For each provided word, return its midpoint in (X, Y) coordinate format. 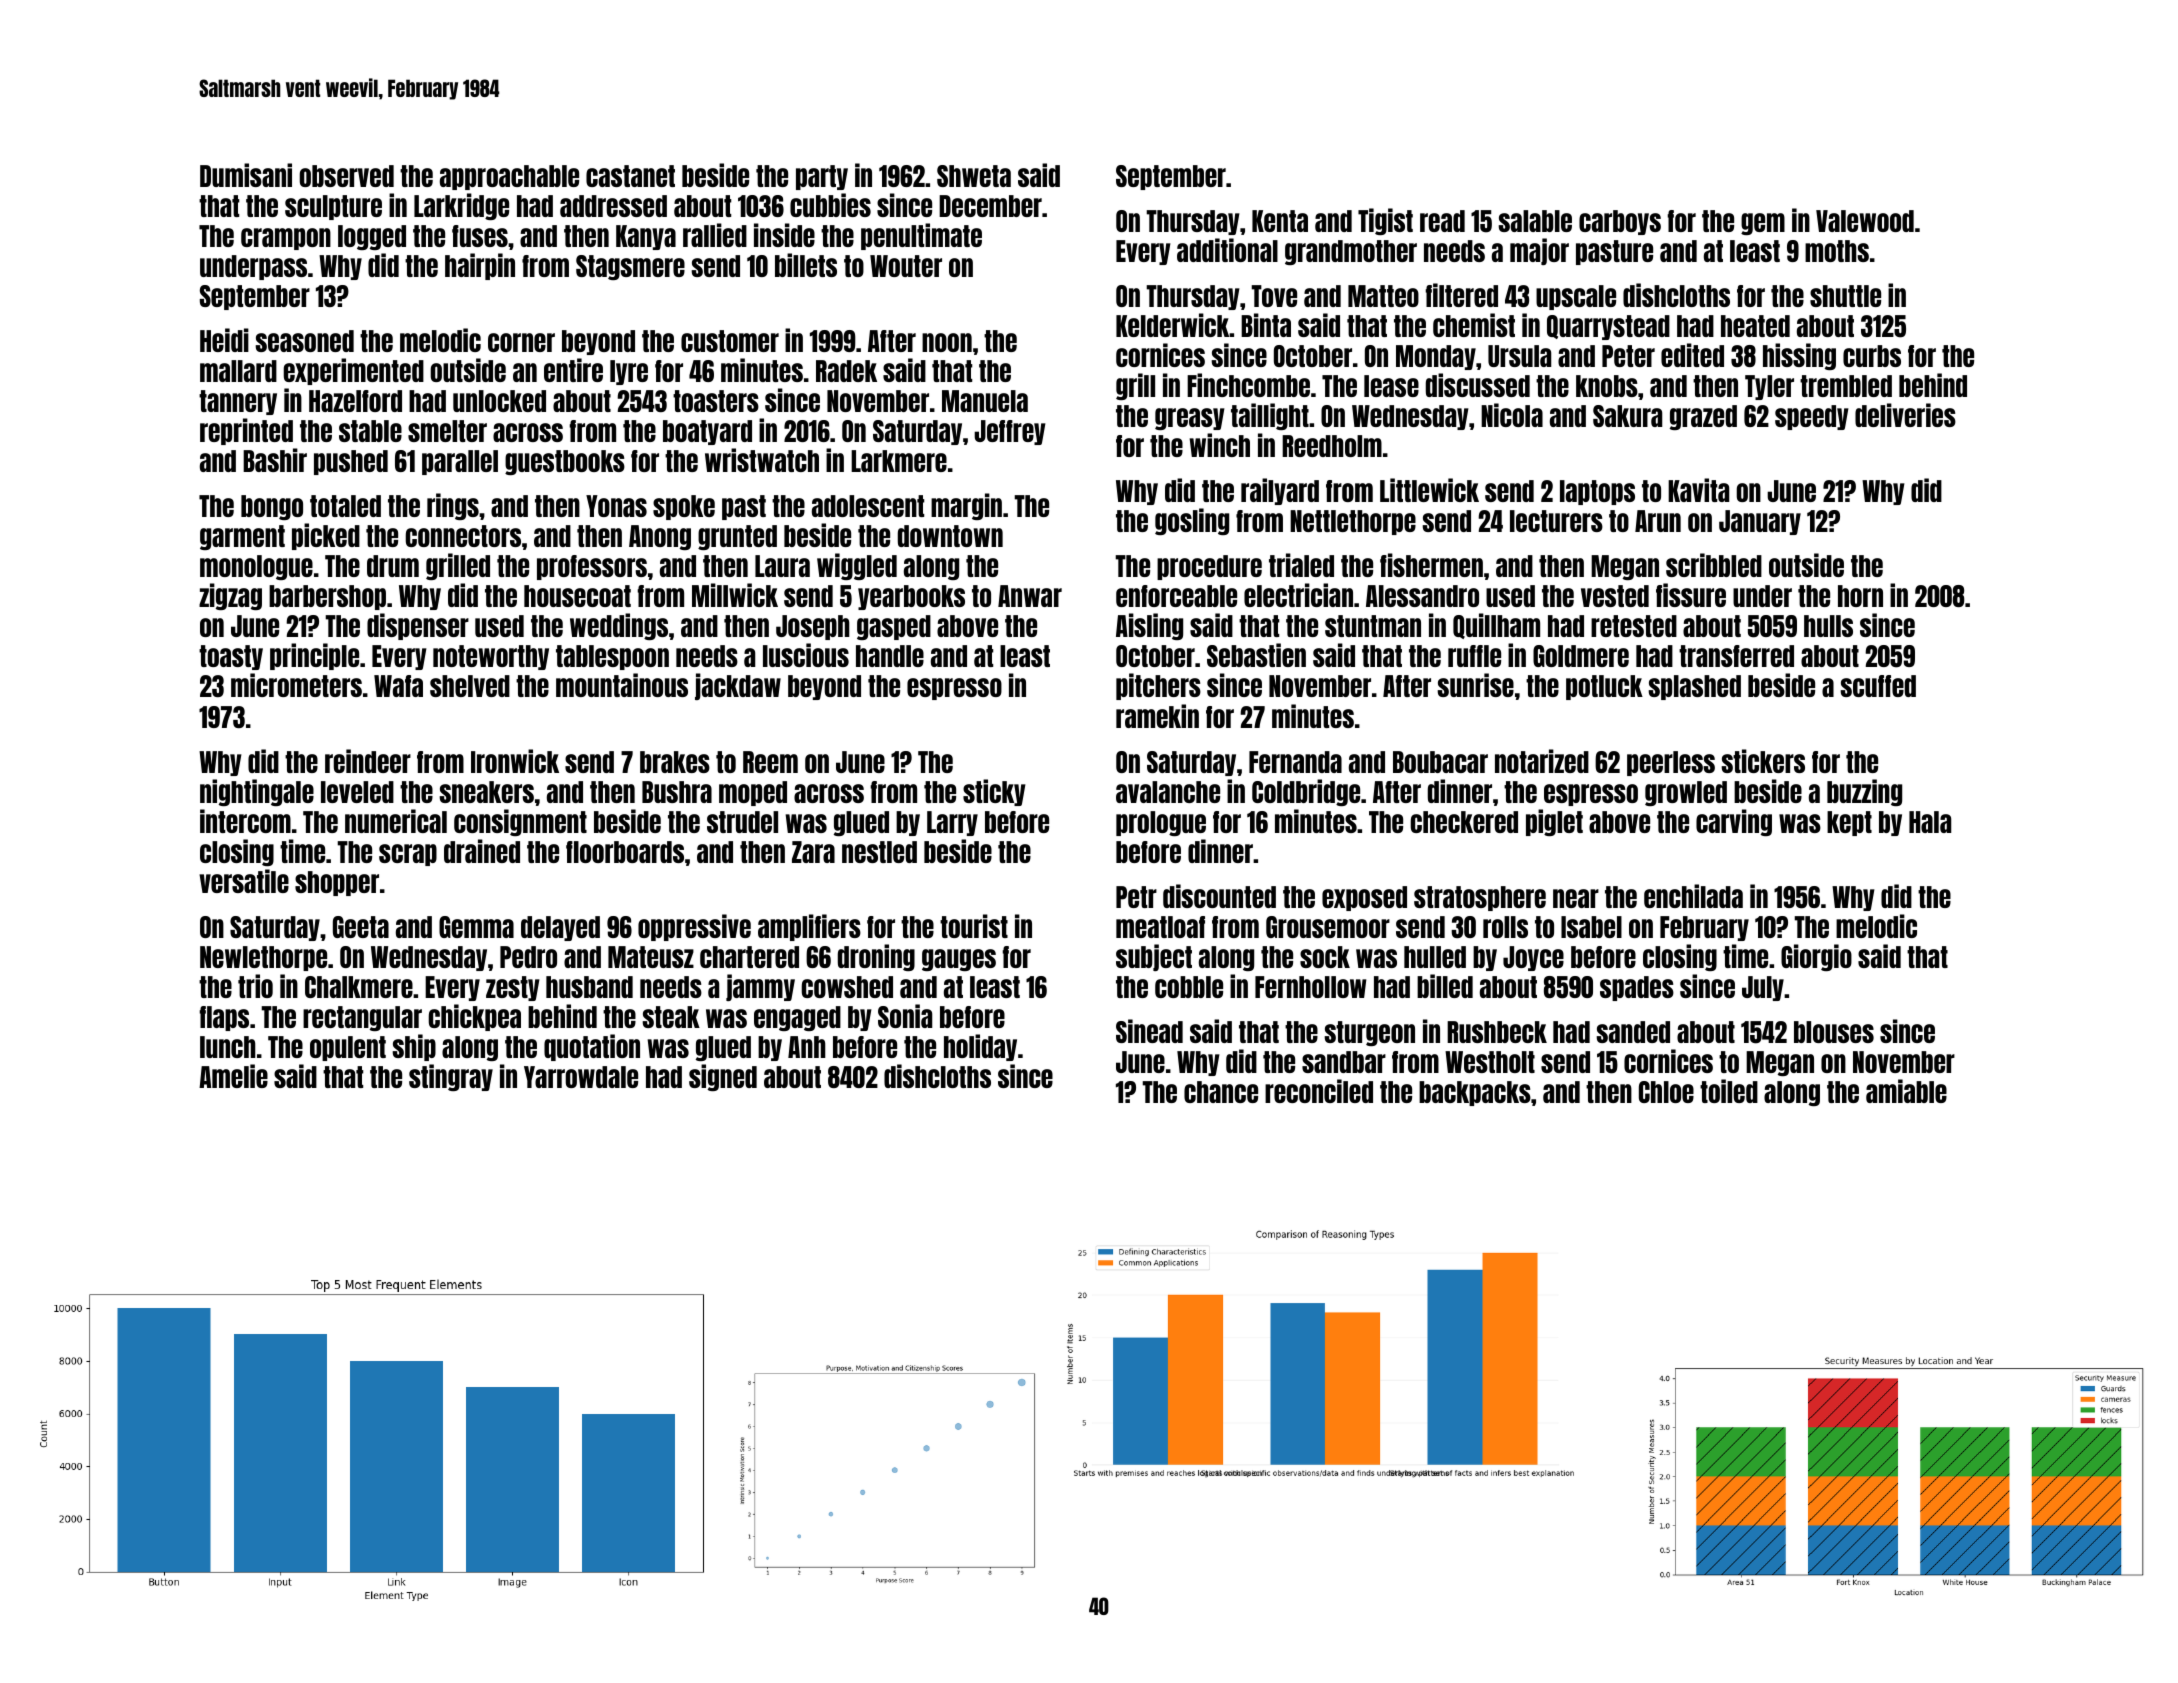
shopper (337, 883)
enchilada (1693, 896)
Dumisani (246, 175)
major (1539, 251)
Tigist (1385, 221)
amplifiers (809, 927)
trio (255, 986)
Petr (1136, 897)
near (1576, 898)
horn (1860, 596)
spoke (684, 507)
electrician (1298, 595)
